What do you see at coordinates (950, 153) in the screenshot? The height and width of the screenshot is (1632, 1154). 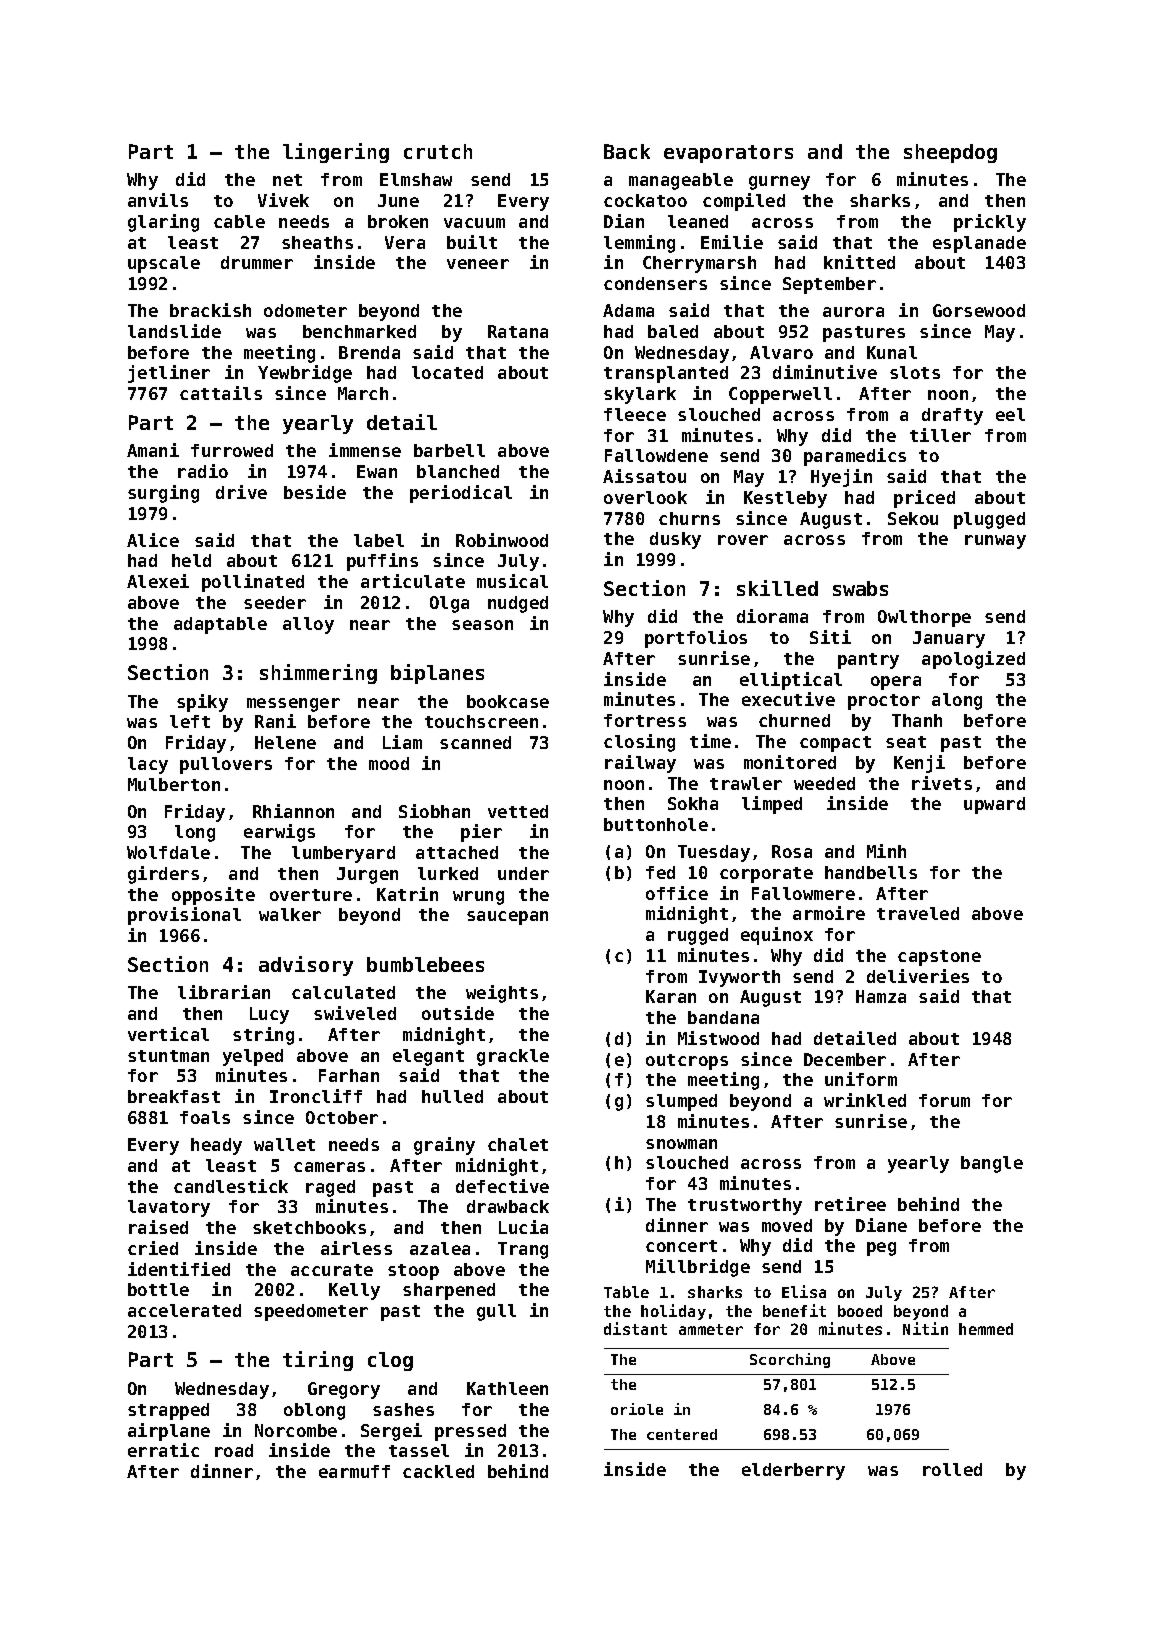 I see `sheepdog` at bounding box center [950, 153].
